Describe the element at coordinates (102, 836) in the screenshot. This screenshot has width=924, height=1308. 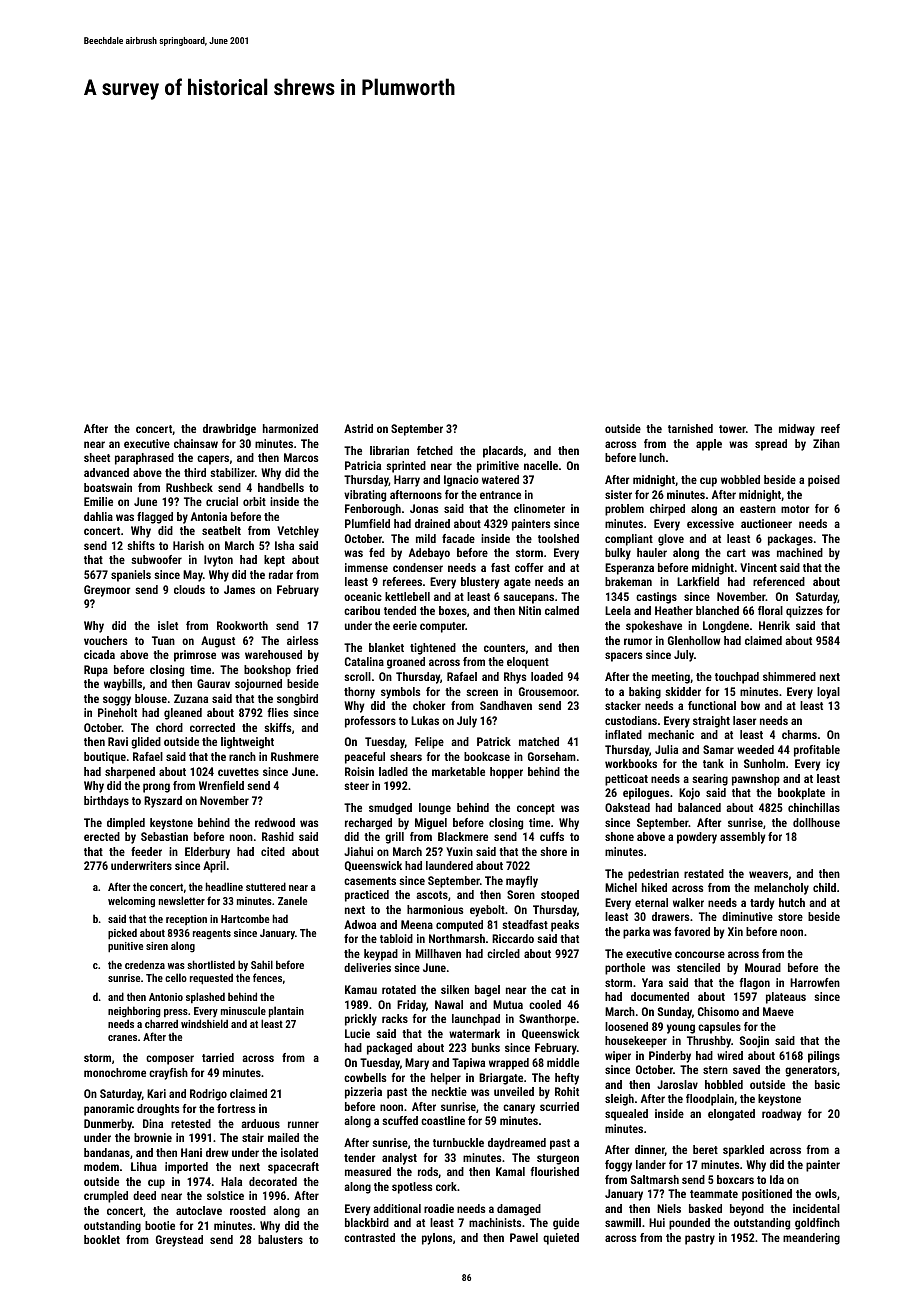
I see `erected` at that location.
